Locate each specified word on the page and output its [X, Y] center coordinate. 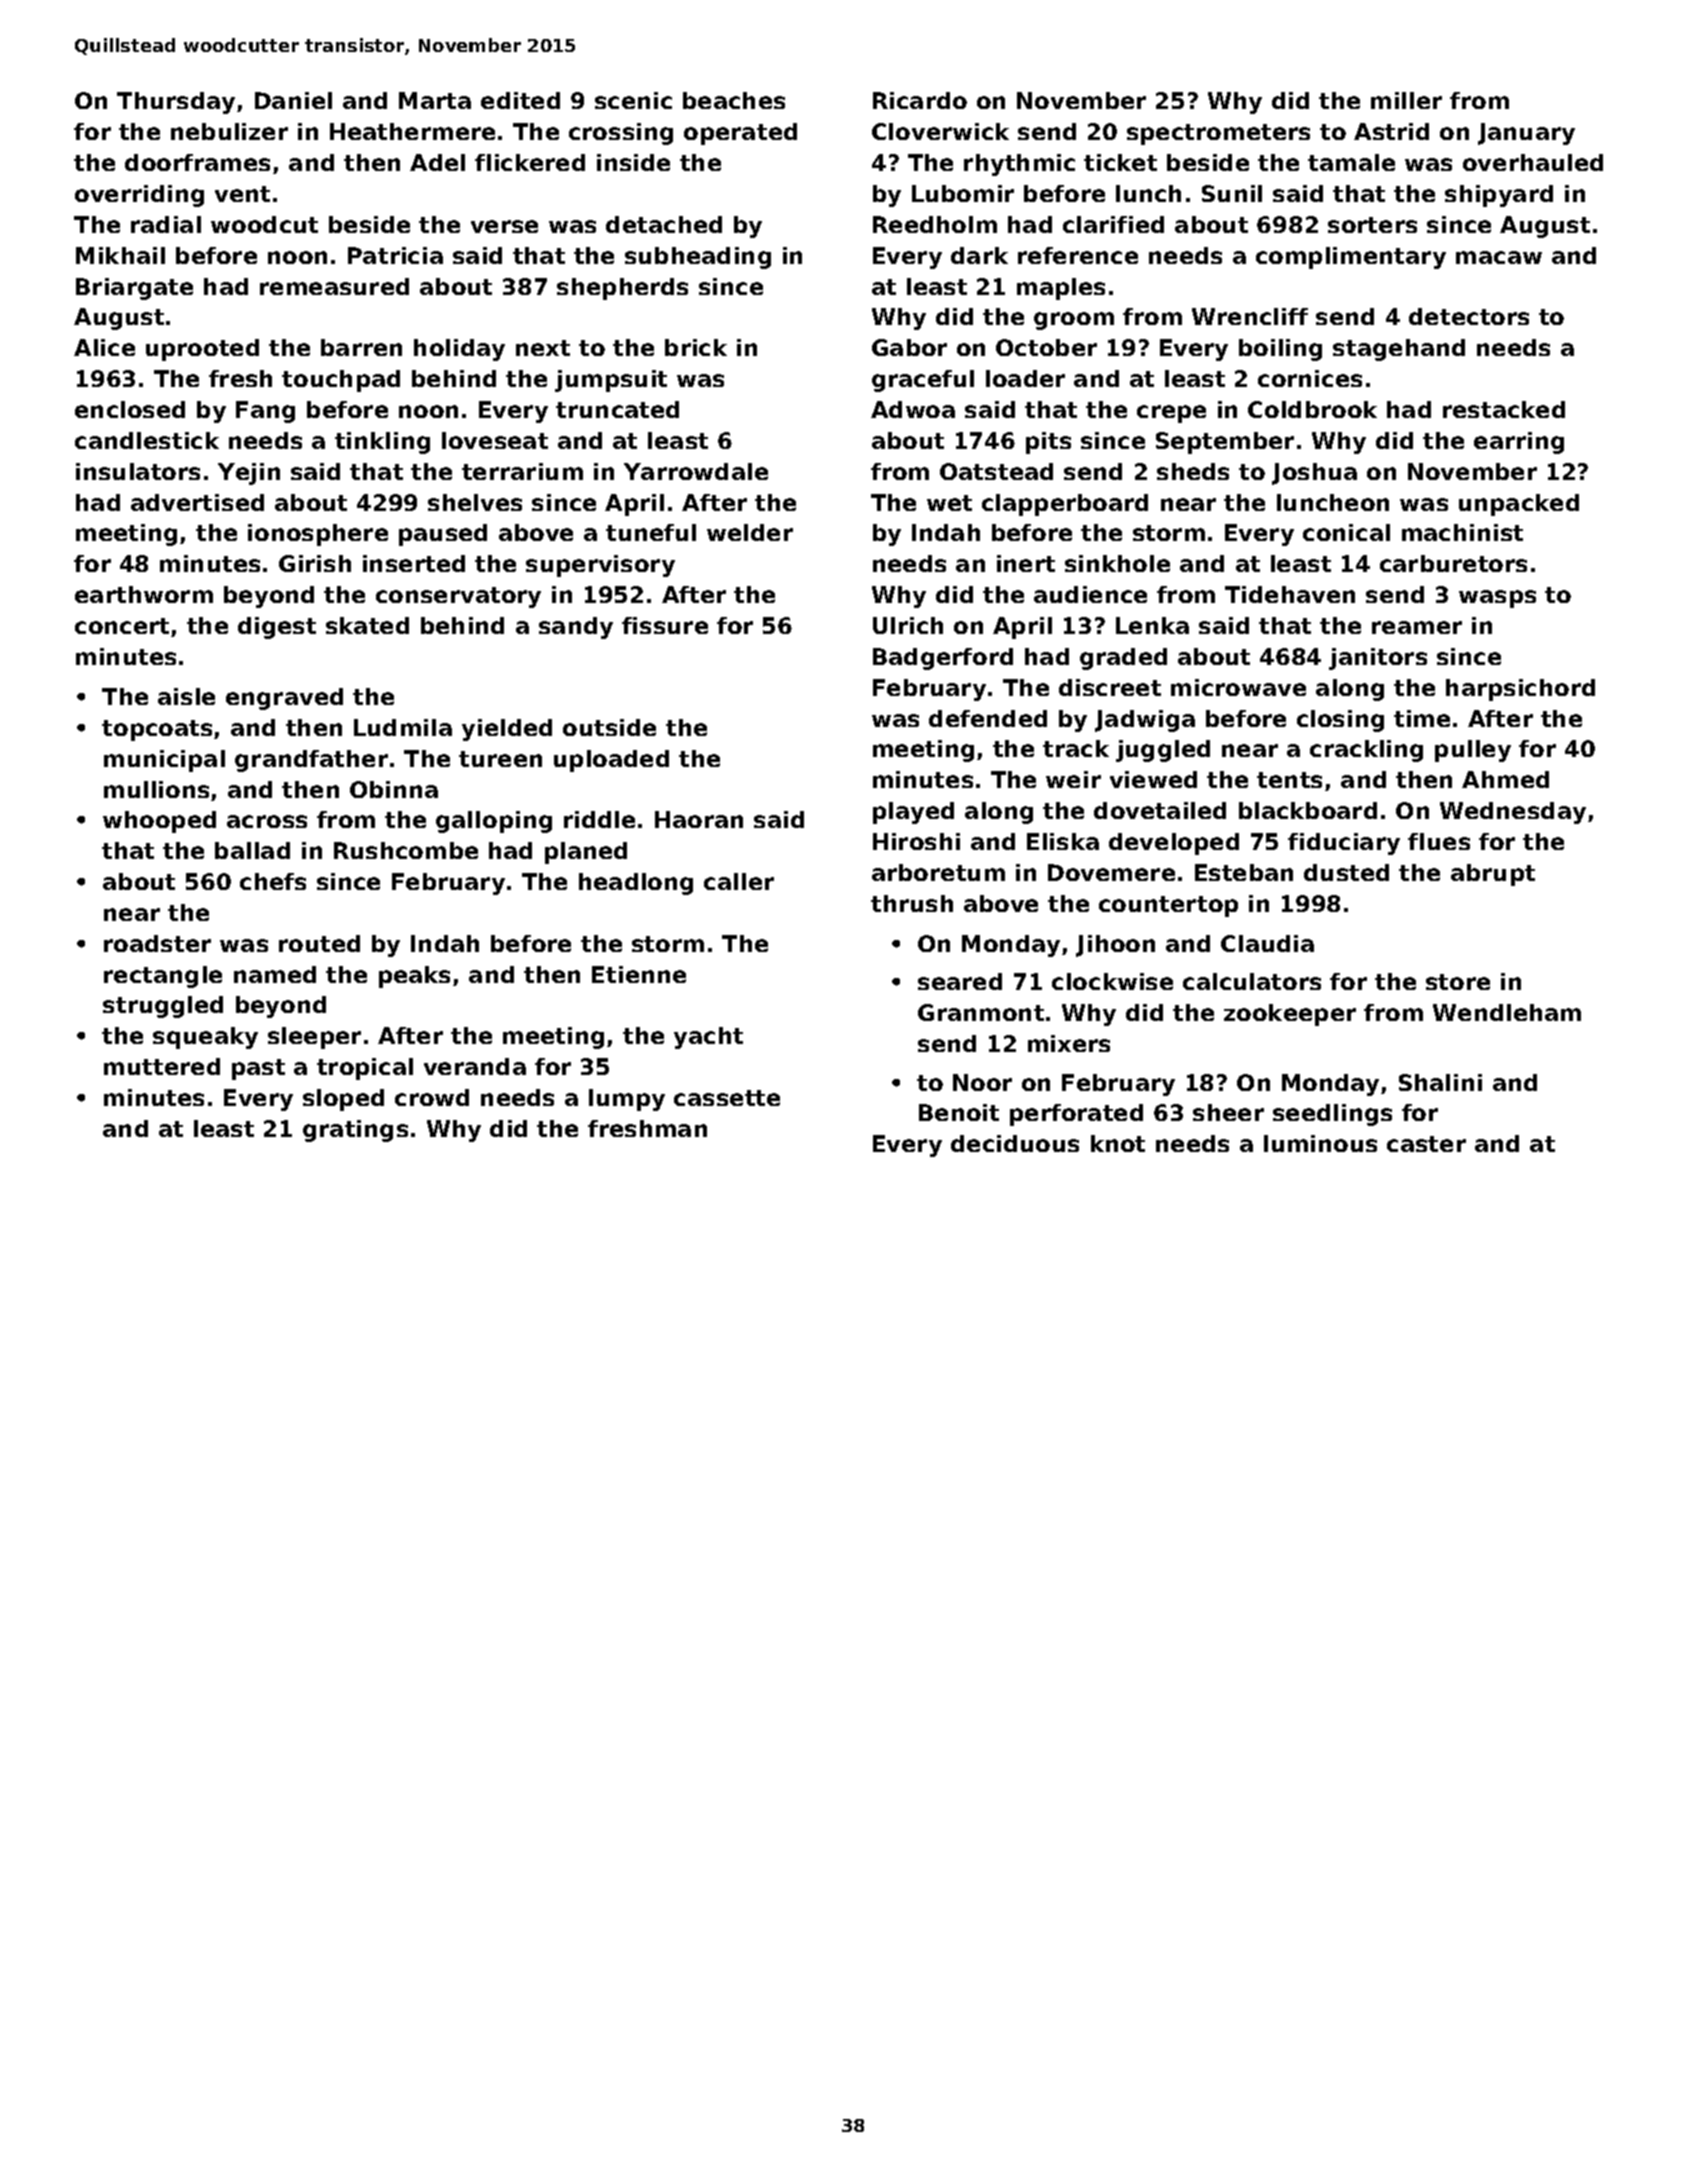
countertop [1168, 906]
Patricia [395, 255]
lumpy [627, 1100]
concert [122, 626]
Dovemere [1111, 872]
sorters [1372, 225]
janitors [1378, 659]
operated [740, 134]
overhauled [1533, 162]
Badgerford [943, 659]
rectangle [163, 977]
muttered [162, 1066]
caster [1426, 1144]
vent [242, 194]
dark [979, 255]
